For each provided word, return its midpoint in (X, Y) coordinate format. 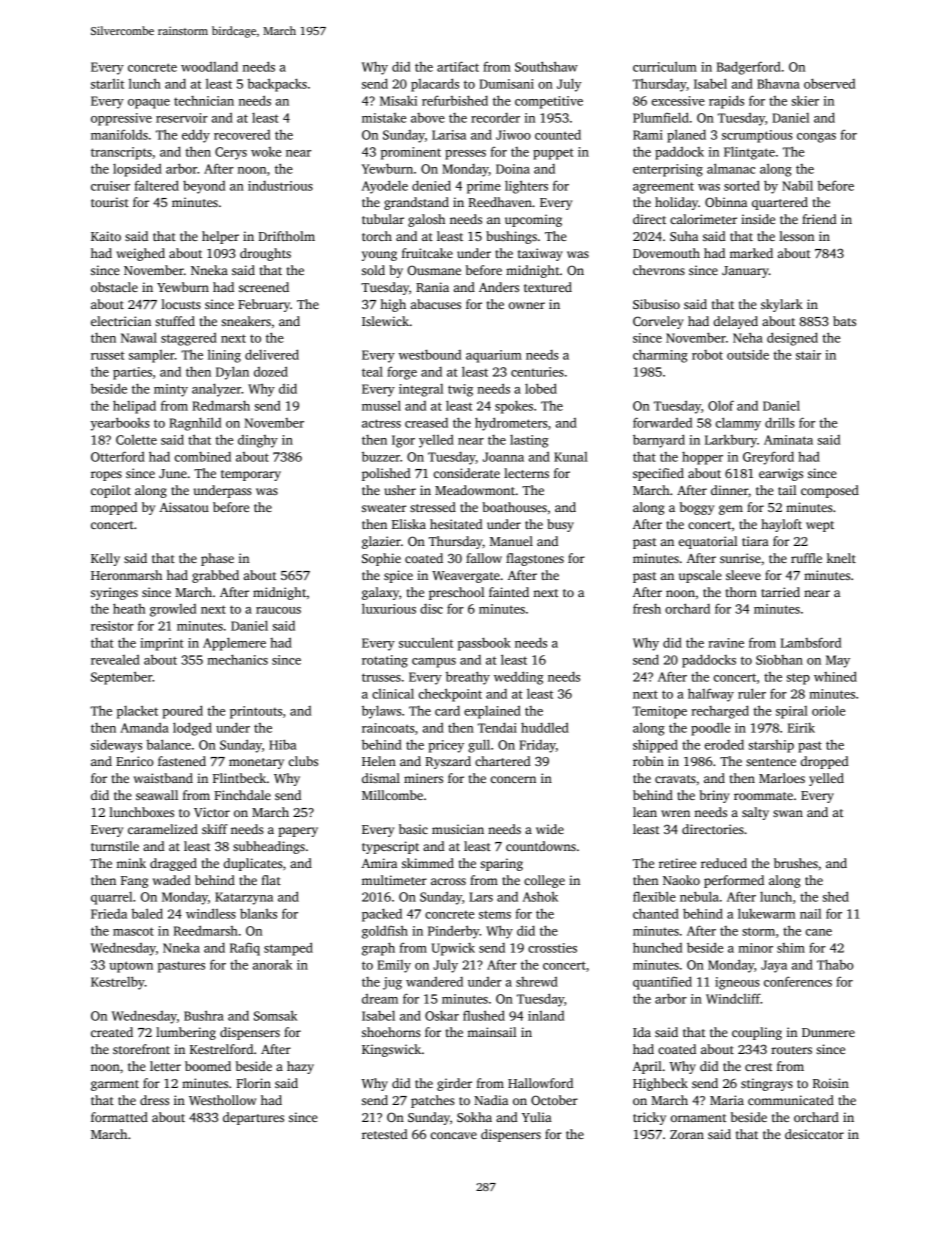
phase (217, 559)
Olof (721, 405)
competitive (549, 102)
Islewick (385, 321)
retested (385, 1134)
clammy (738, 424)
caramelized (163, 829)
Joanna (503, 457)
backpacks (277, 85)
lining (224, 356)
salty (755, 813)
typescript (390, 847)
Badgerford (749, 68)
